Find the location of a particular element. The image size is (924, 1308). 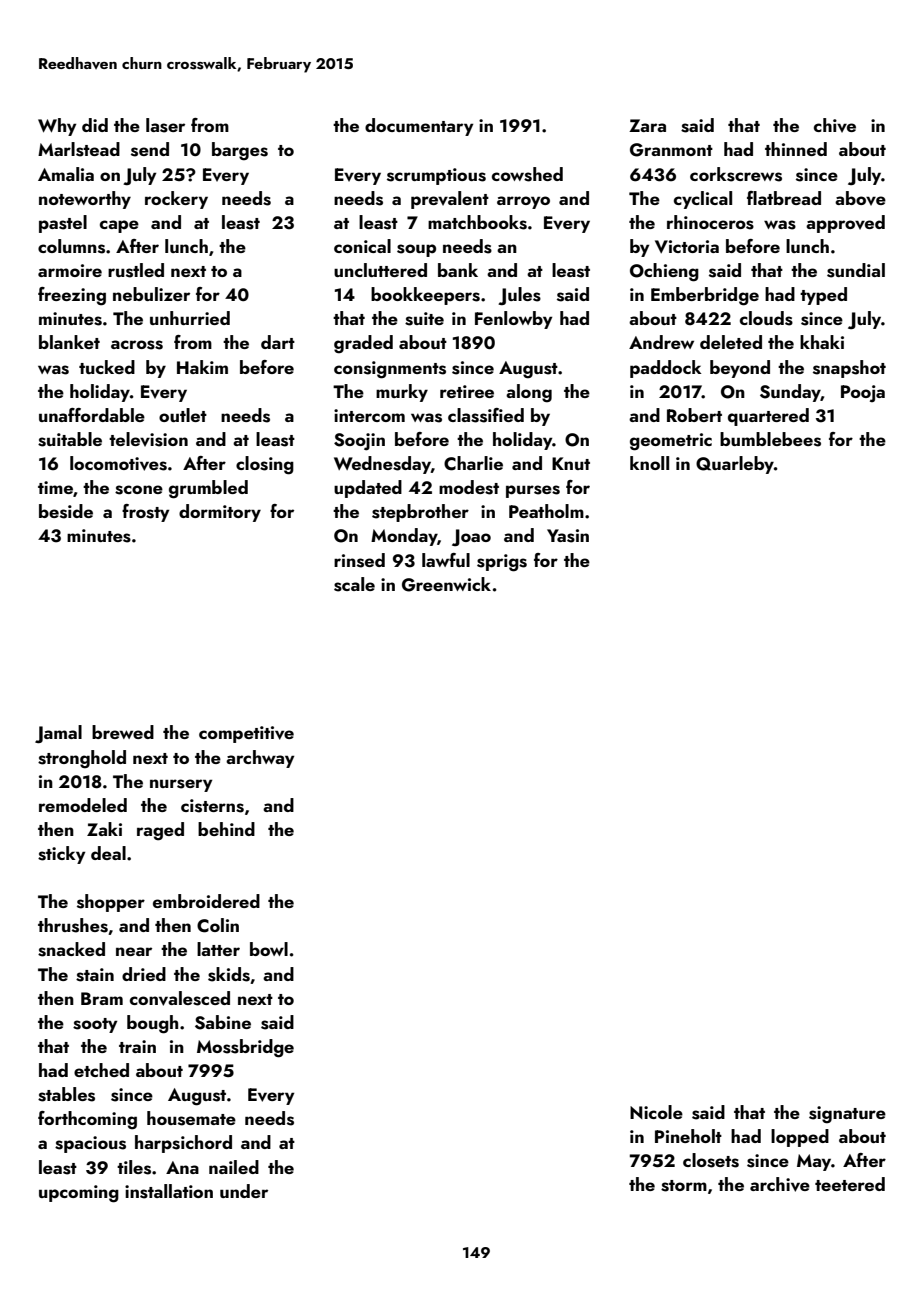

Granmont is located at coordinates (671, 150).
